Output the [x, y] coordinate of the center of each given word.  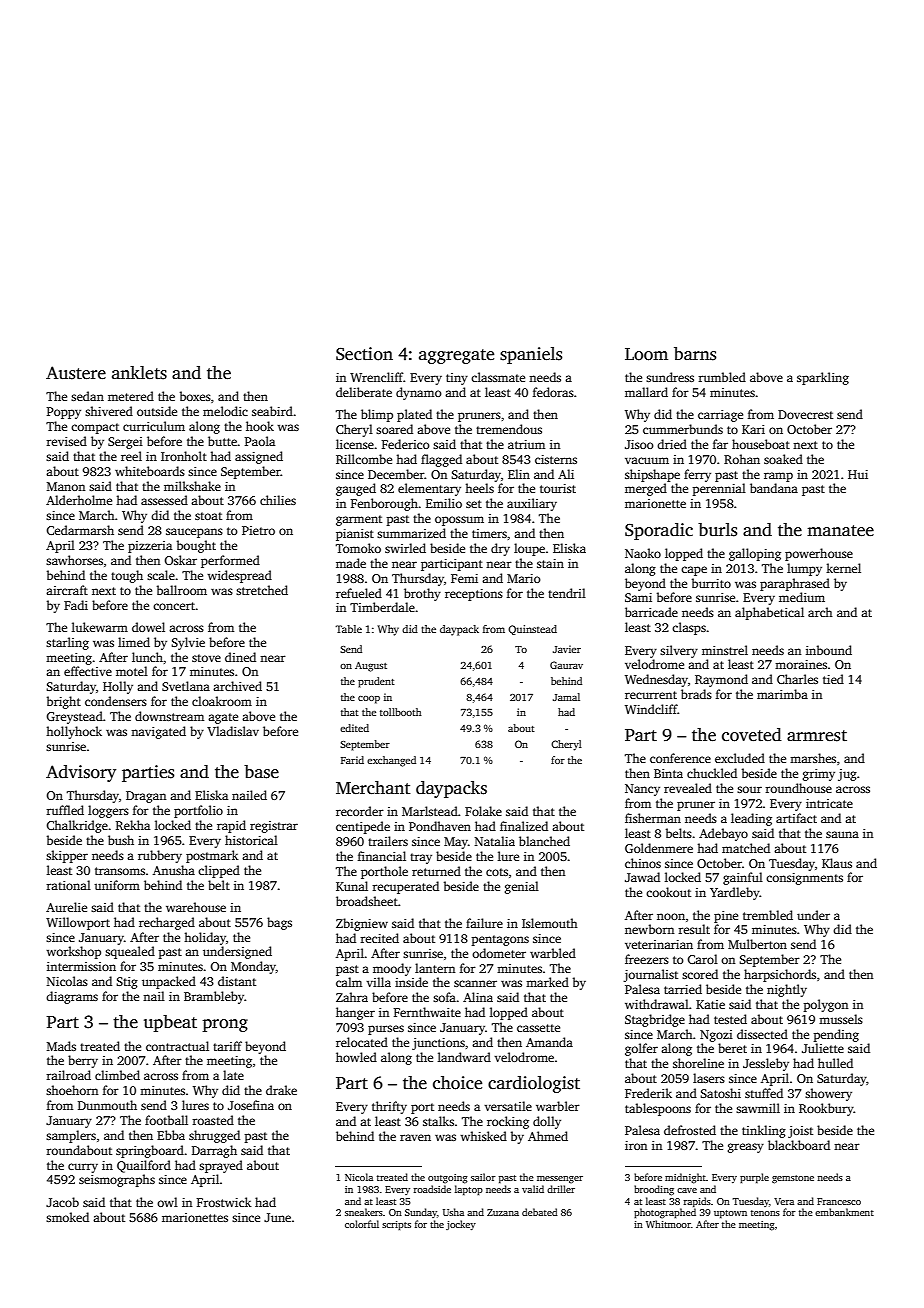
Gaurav [566, 665]
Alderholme [79, 500]
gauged [356, 489]
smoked [67, 1217]
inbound [829, 650]
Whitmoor [668, 1224]
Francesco [839, 1201]
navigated [158, 732]
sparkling [823, 378]
